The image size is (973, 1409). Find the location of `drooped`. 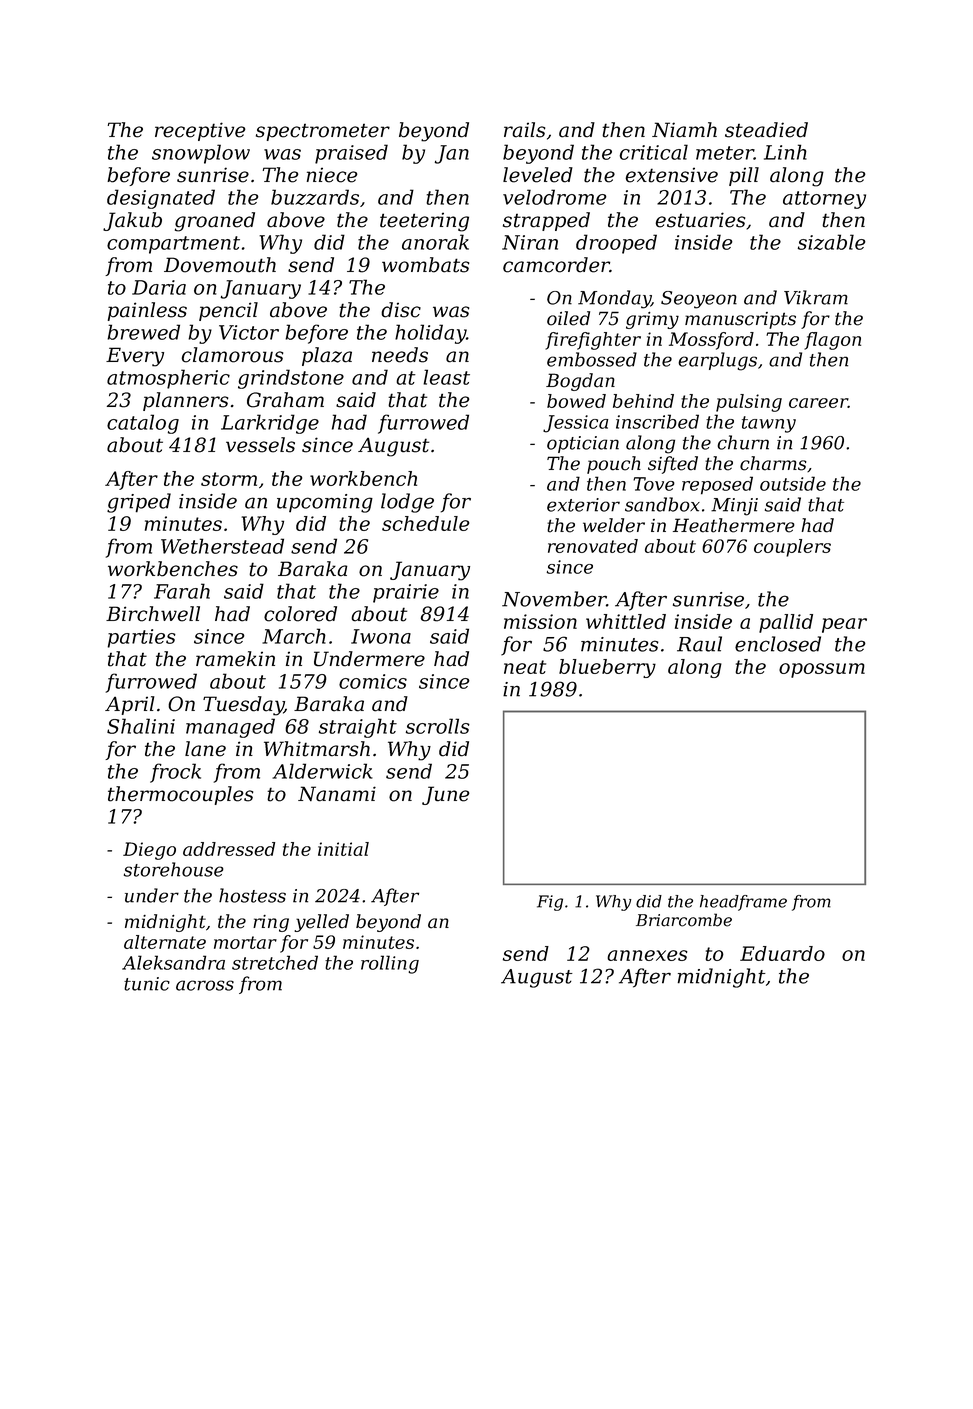

drooped is located at coordinates (616, 244).
